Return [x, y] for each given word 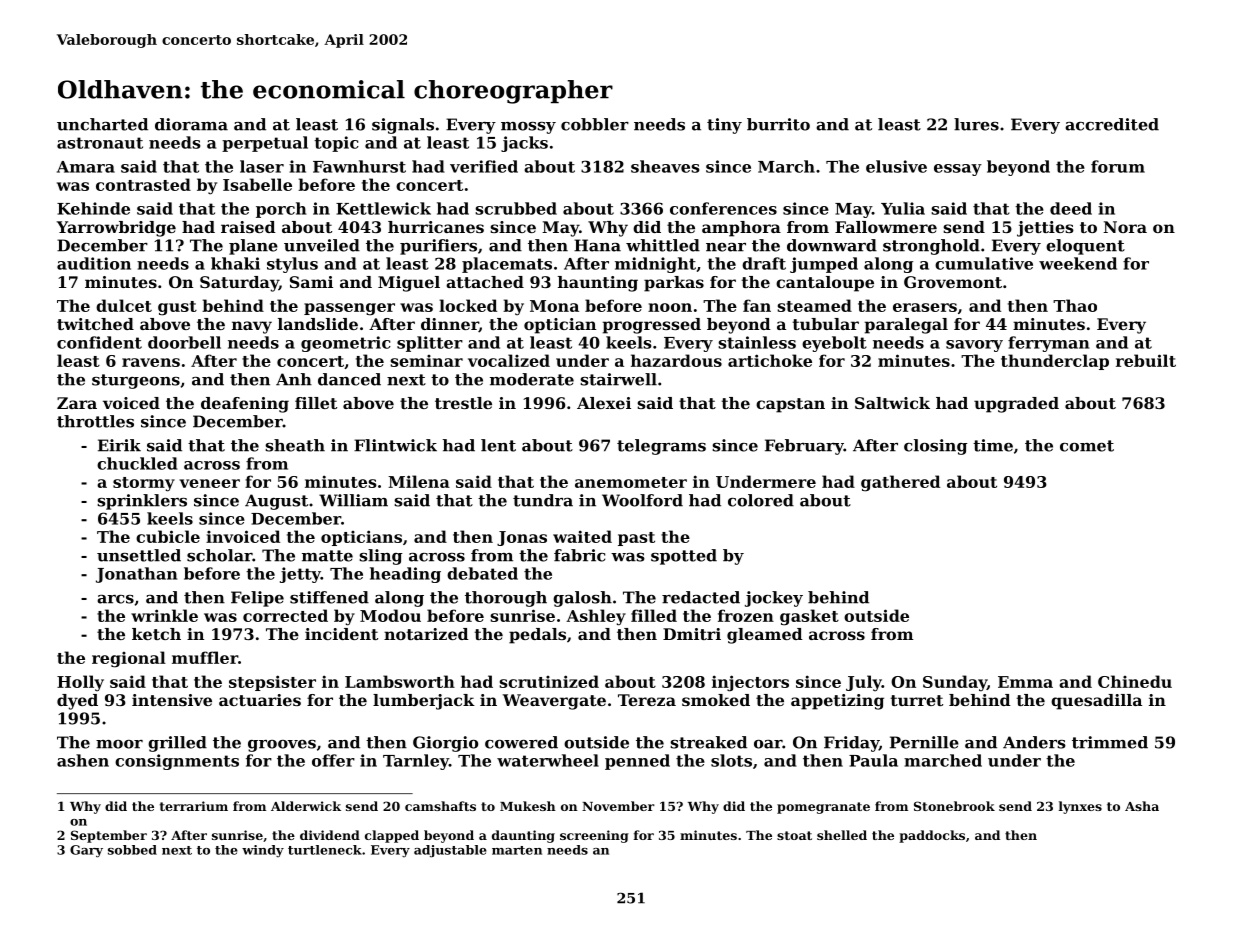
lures [976, 124]
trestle [463, 403]
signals [403, 126]
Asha [1142, 806]
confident [99, 342]
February [804, 447]
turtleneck [325, 850]
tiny [724, 126]
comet [1087, 446]
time [993, 445]
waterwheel [548, 760]
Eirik [119, 445]
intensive [172, 700]
